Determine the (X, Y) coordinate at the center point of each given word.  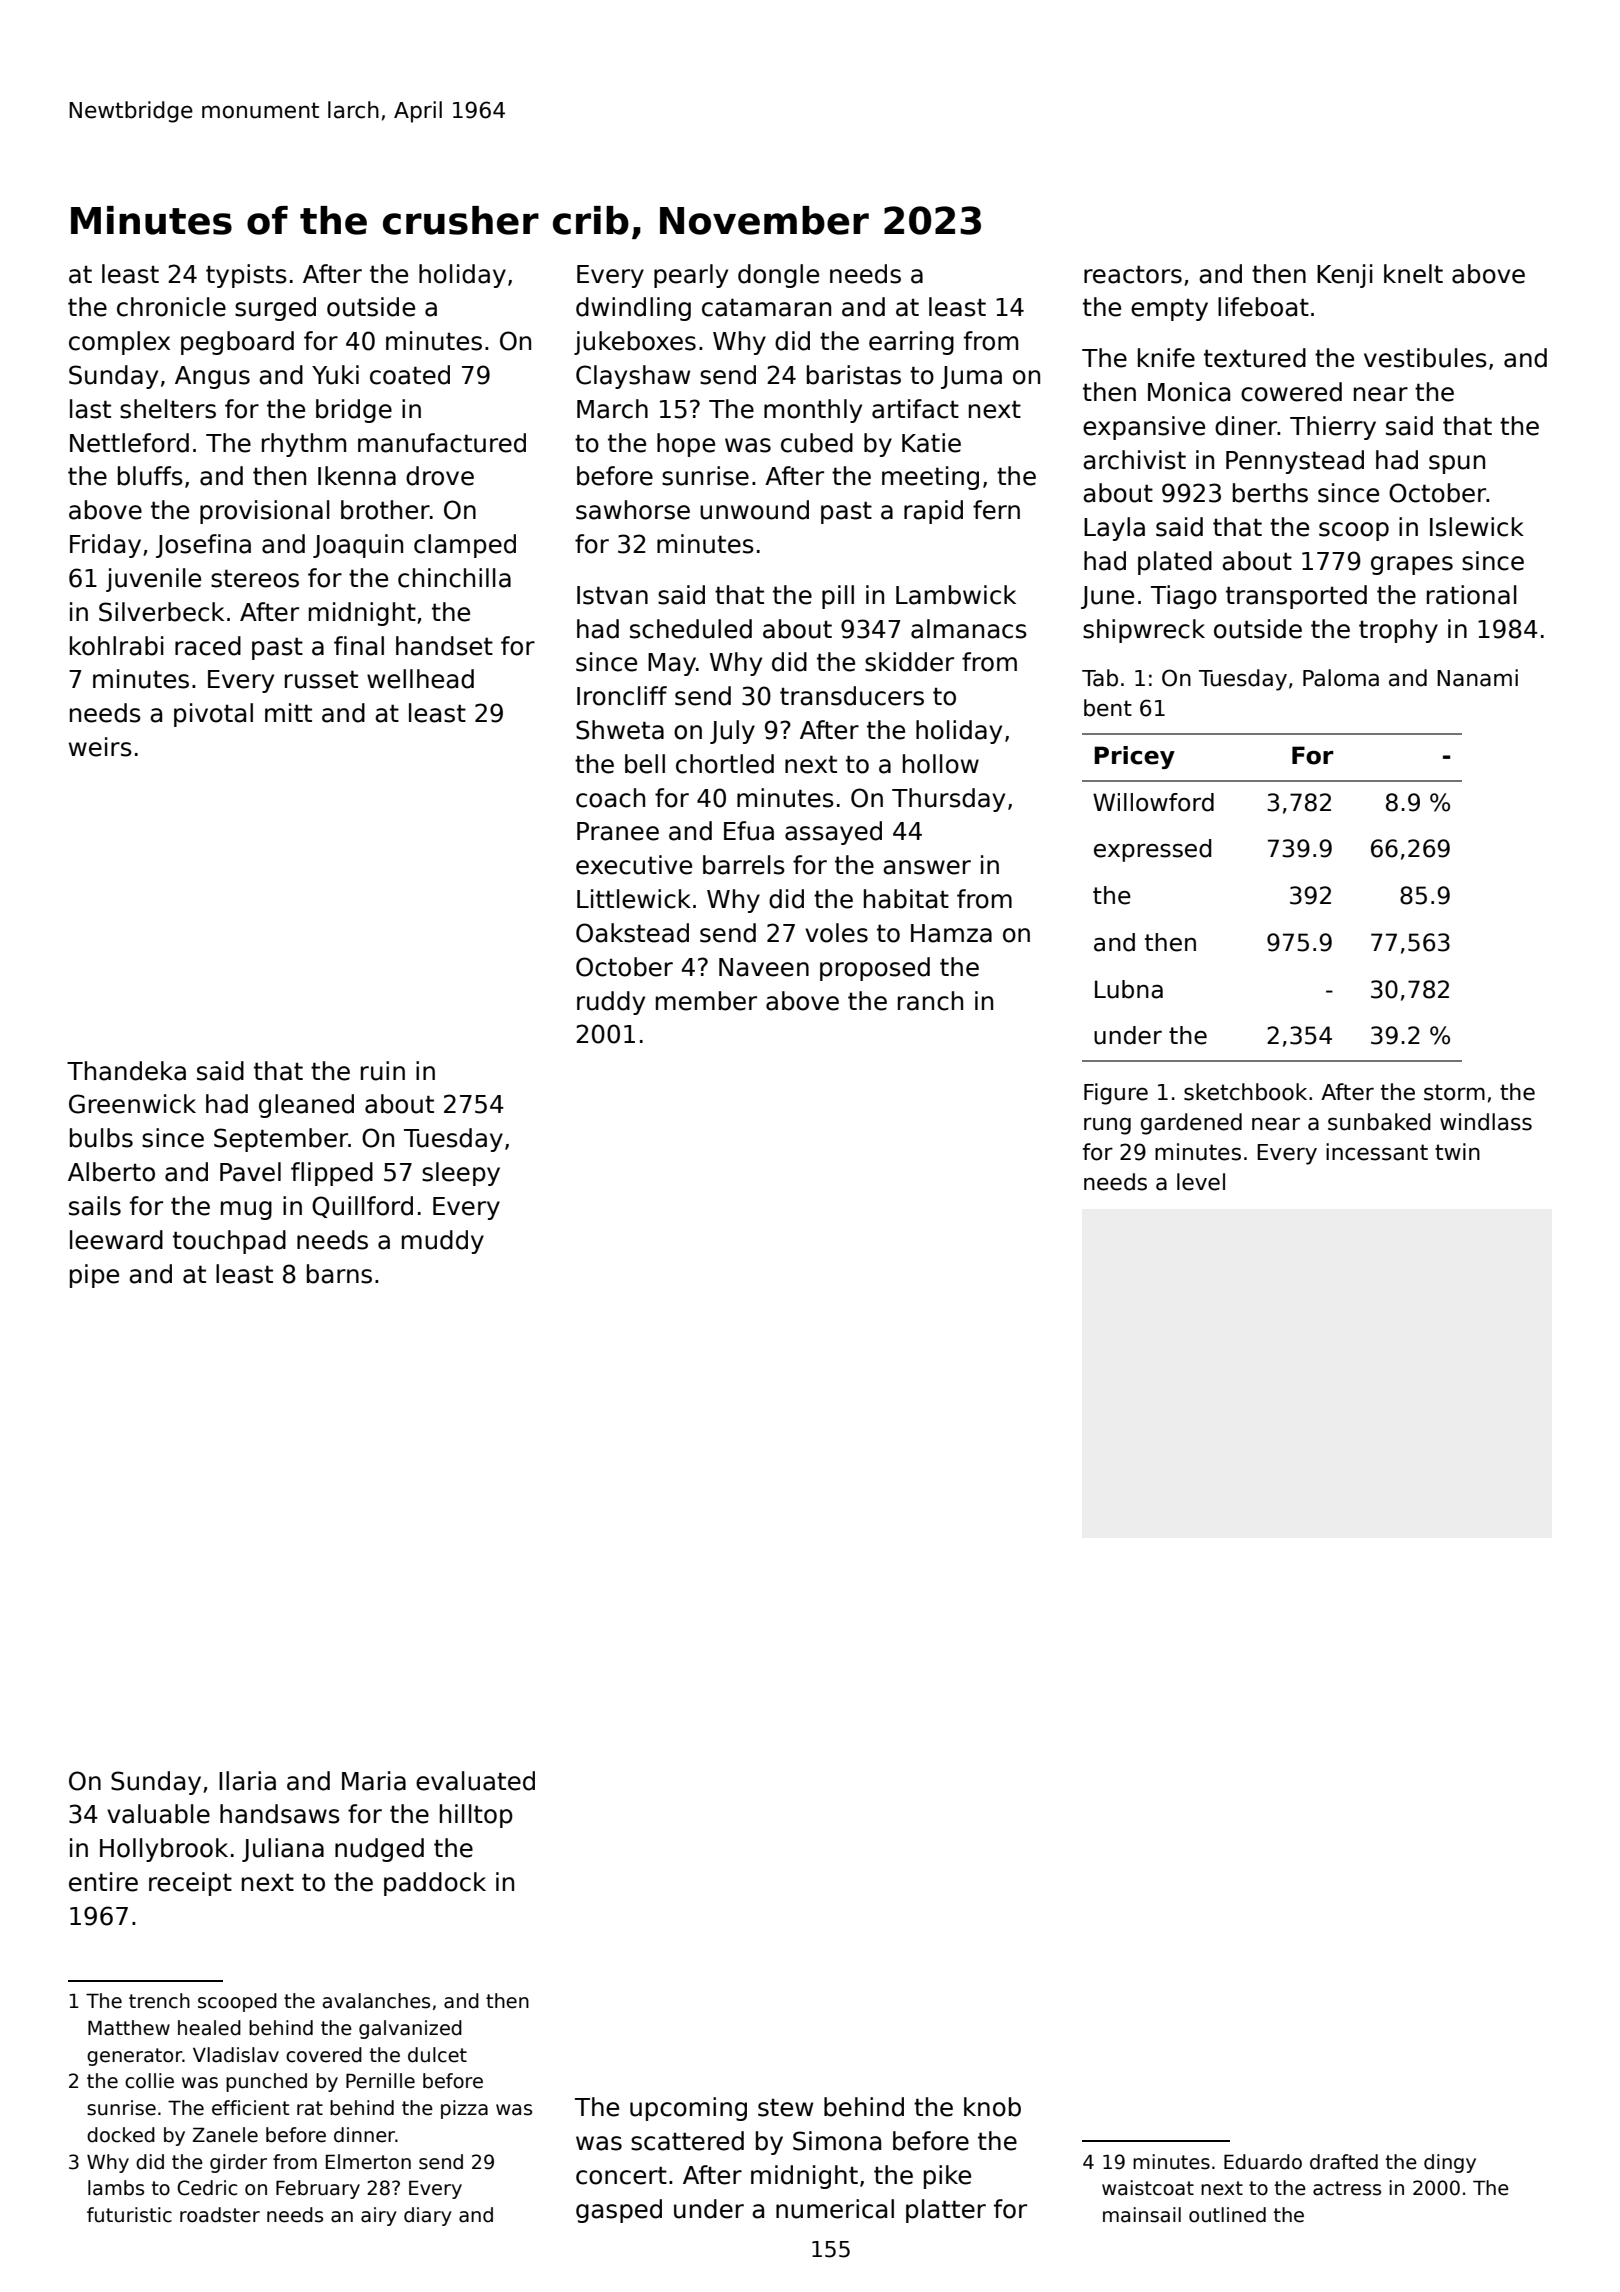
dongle (778, 276)
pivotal (213, 715)
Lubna (1129, 989)
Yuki (335, 375)
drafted (1344, 2162)
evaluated (475, 1781)
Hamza (951, 933)
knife (1166, 358)
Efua (749, 831)
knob (992, 2107)
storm (1454, 1092)
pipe (94, 1276)
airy (379, 2216)
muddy (443, 1242)
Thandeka (126, 1071)
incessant (1377, 1152)
